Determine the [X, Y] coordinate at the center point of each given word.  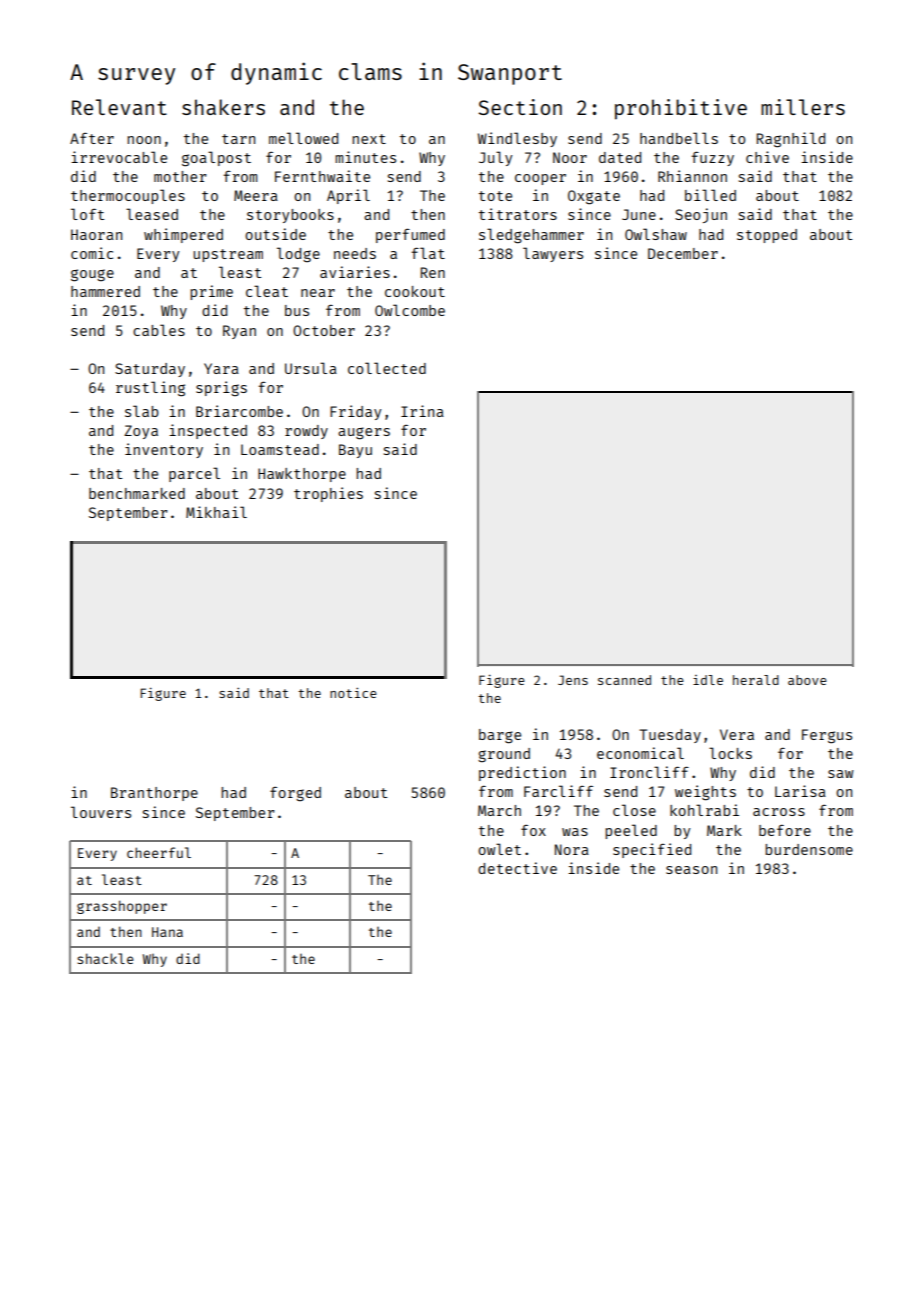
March [499, 810]
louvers [101, 812]
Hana [167, 932]
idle [708, 680]
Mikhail [216, 512]
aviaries [355, 272]
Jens [573, 680]
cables [159, 330]
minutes [365, 157]
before [785, 830]
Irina [422, 411]
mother [180, 176]
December [683, 253]
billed [710, 195]
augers [364, 433]
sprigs [221, 389]
